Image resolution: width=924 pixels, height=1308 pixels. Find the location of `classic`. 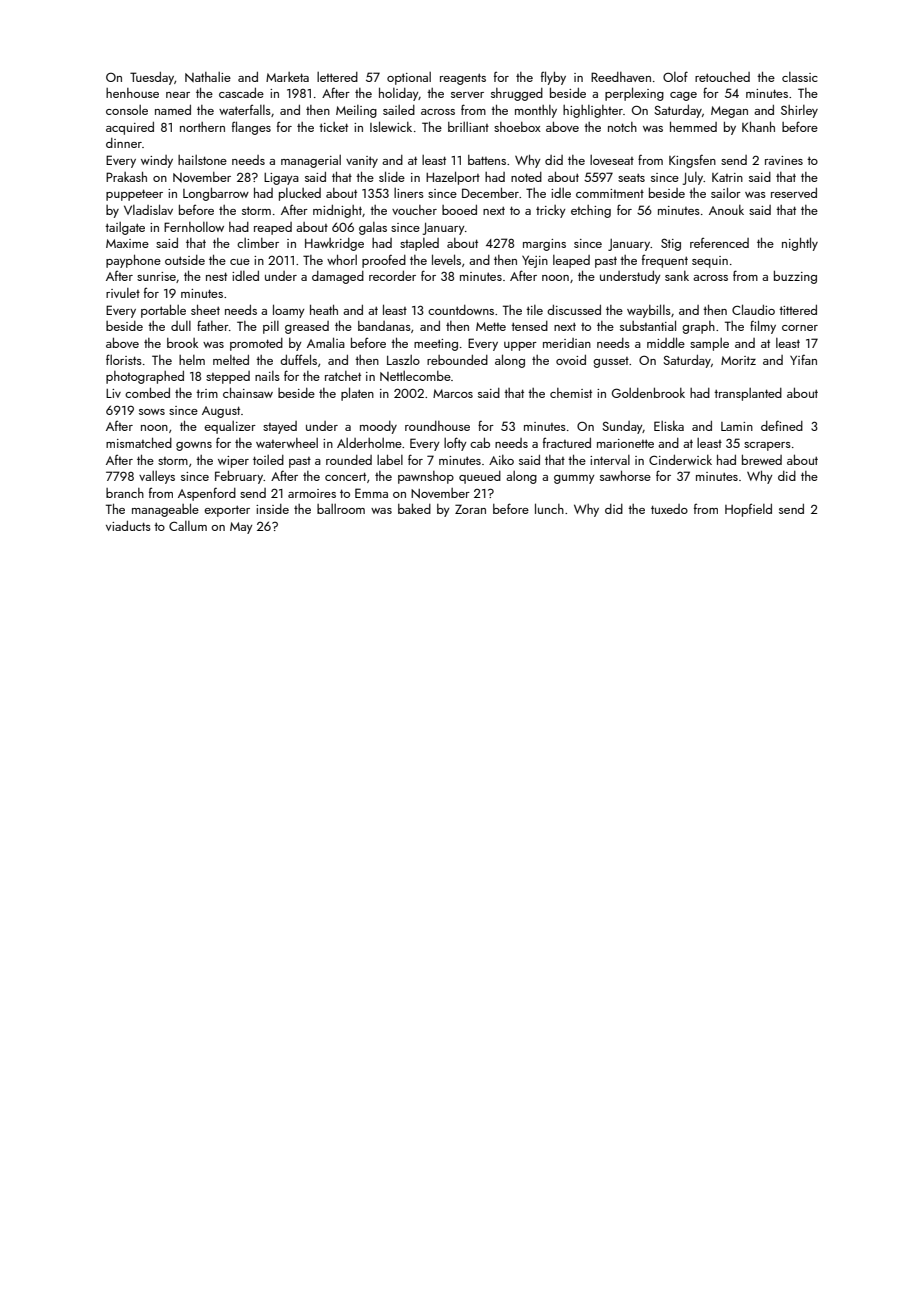

classic is located at coordinates (800, 77).
